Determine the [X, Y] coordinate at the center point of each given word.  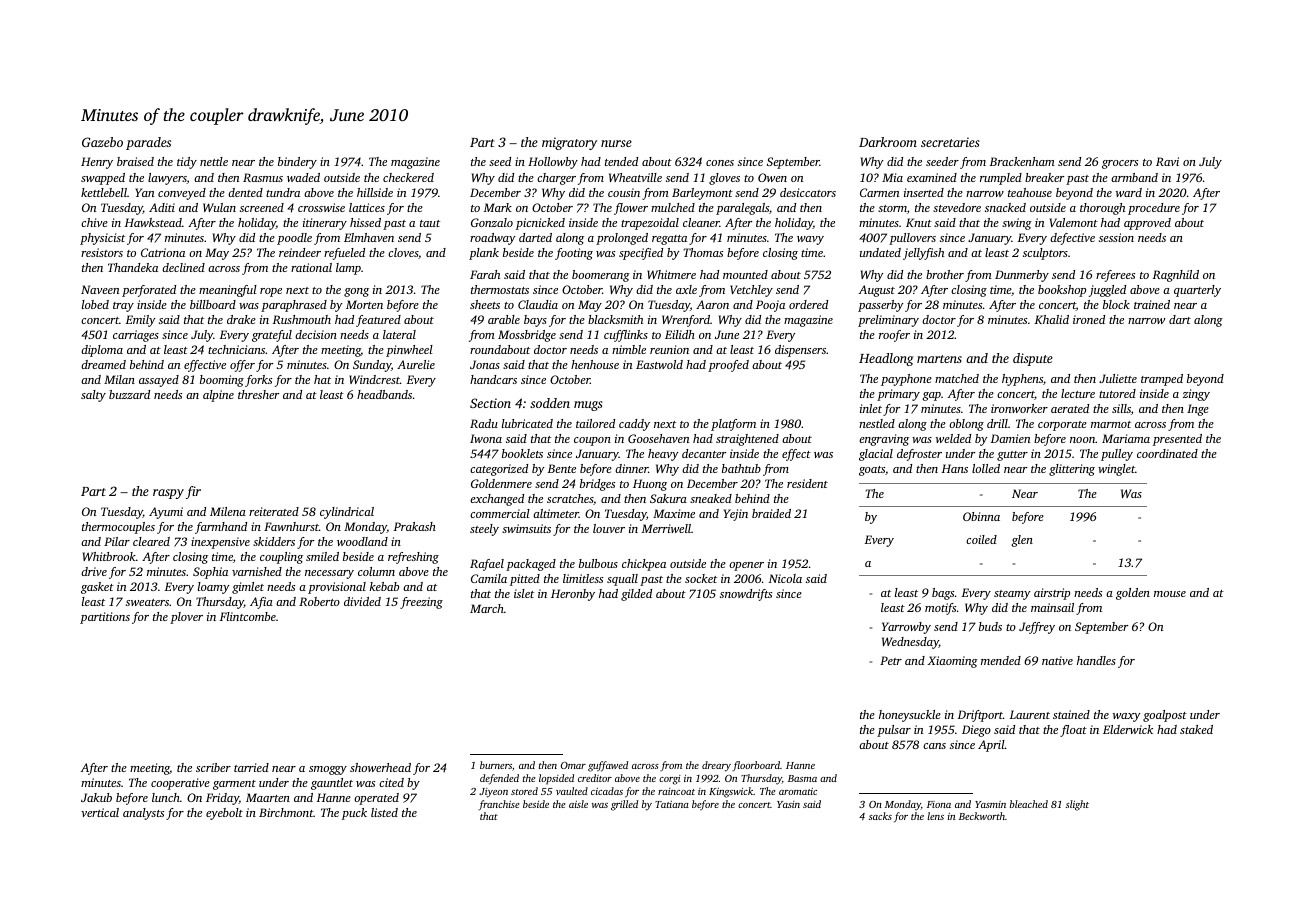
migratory [569, 143]
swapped [103, 179]
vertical [100, 812]
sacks [880, 816]
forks [258, 381]
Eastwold [659, 364]
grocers [1120, 164]
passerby [881, 306]
